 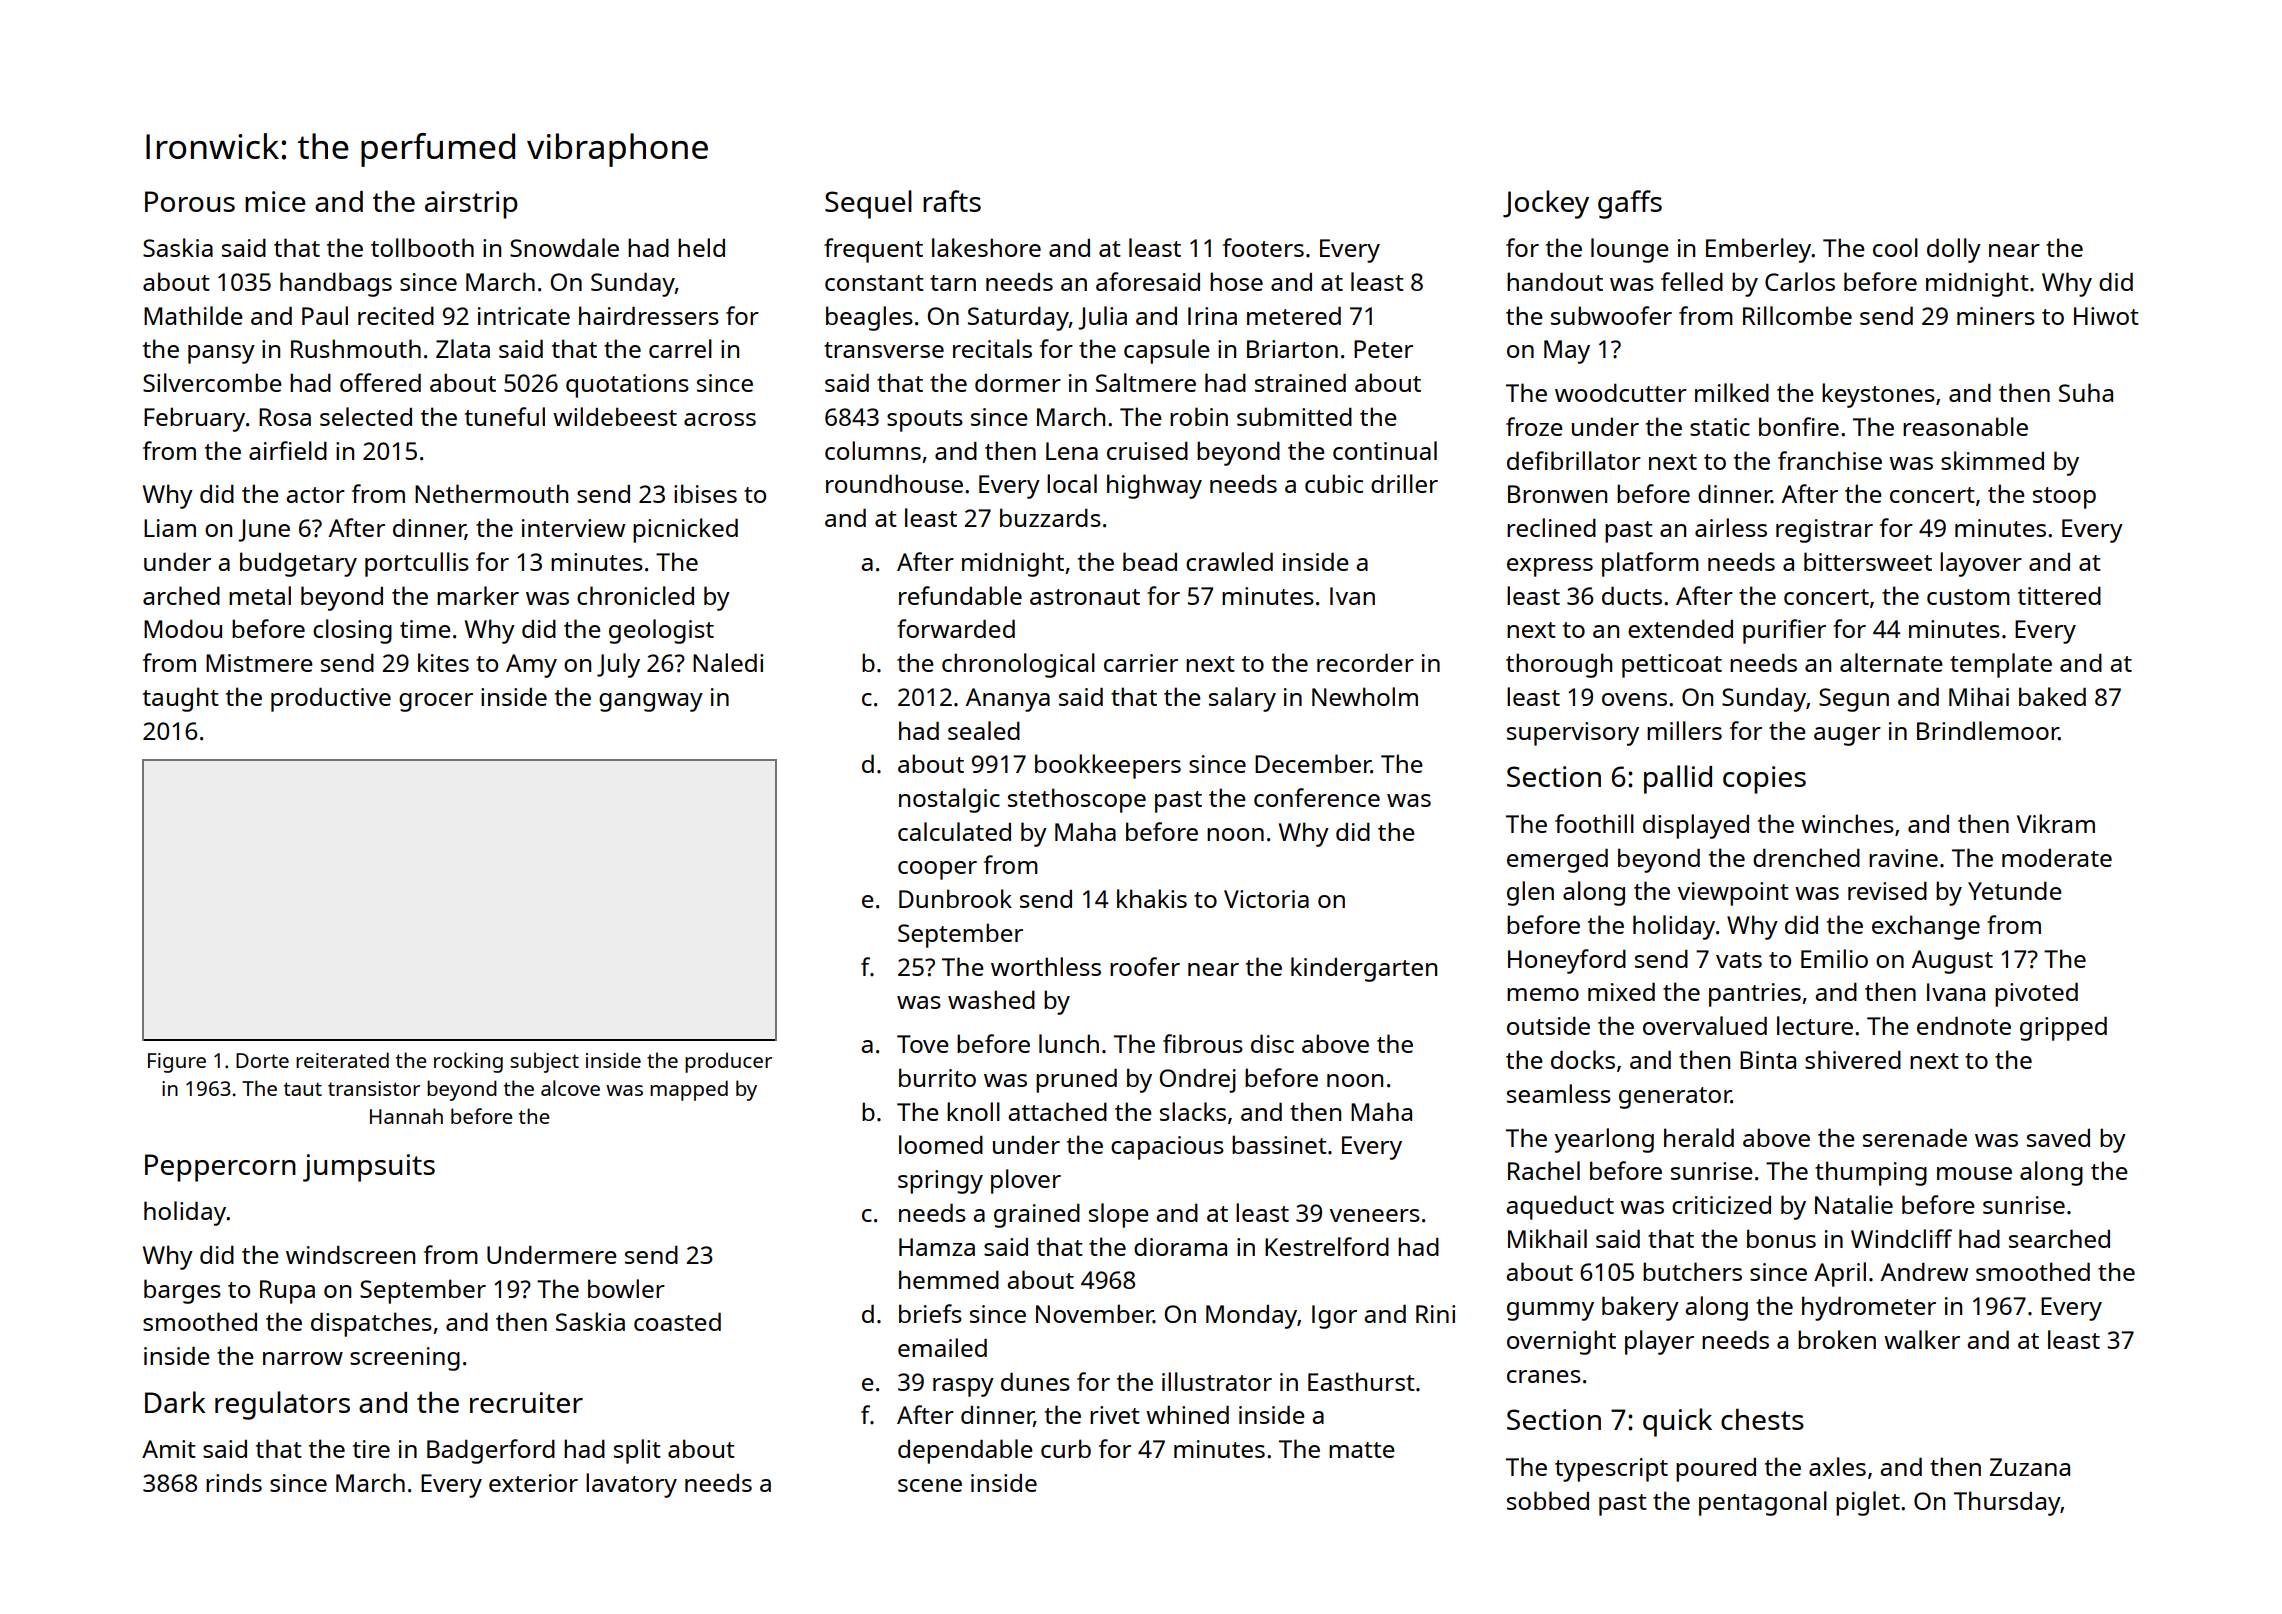 I want to click on lavatory, so click(x=631, y=1485).
